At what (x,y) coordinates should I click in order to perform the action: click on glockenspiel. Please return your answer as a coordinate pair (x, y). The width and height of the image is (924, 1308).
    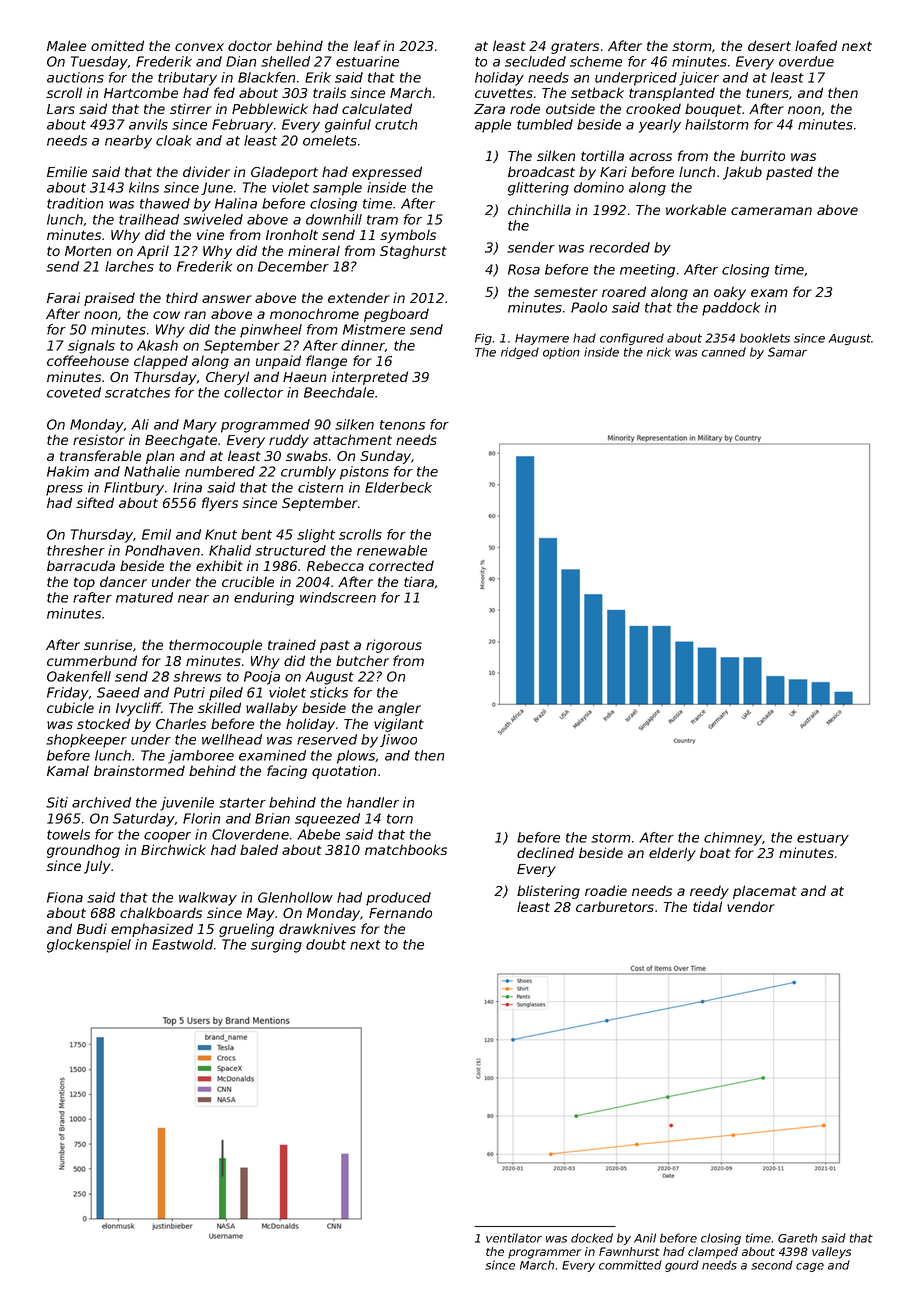
    Looking at the image, I should click on (89, 946).
